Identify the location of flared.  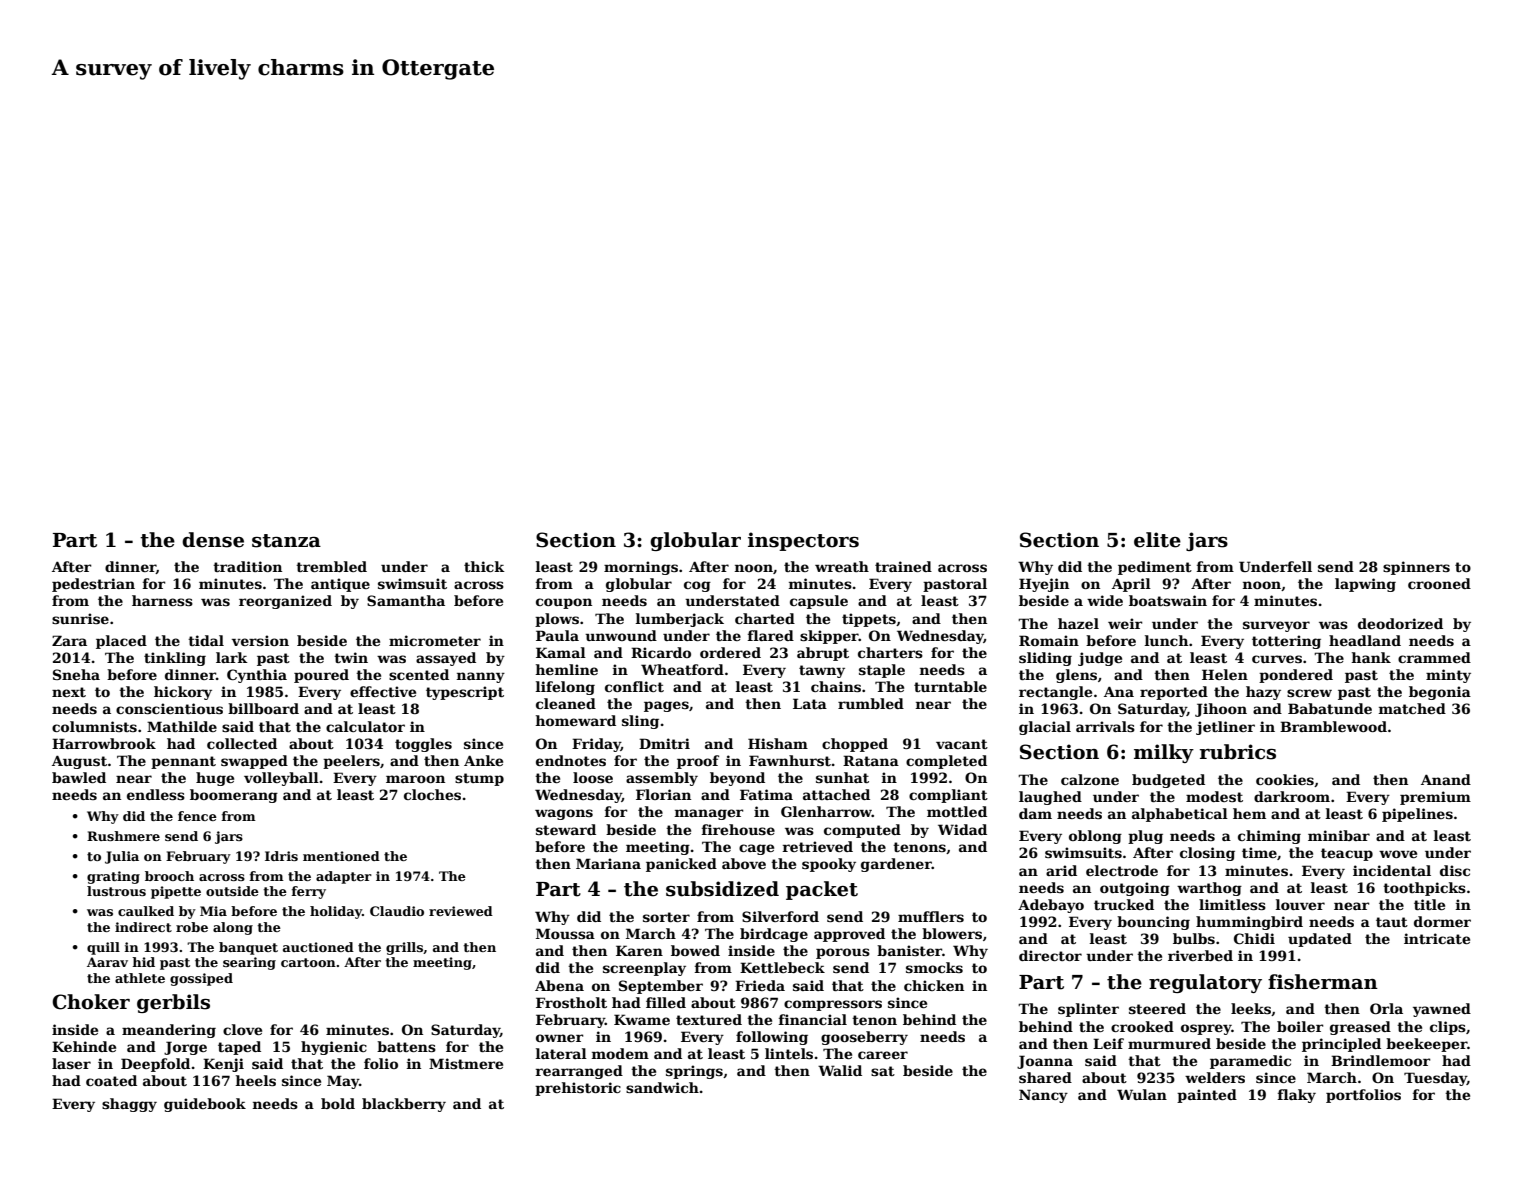
(770, 635).
